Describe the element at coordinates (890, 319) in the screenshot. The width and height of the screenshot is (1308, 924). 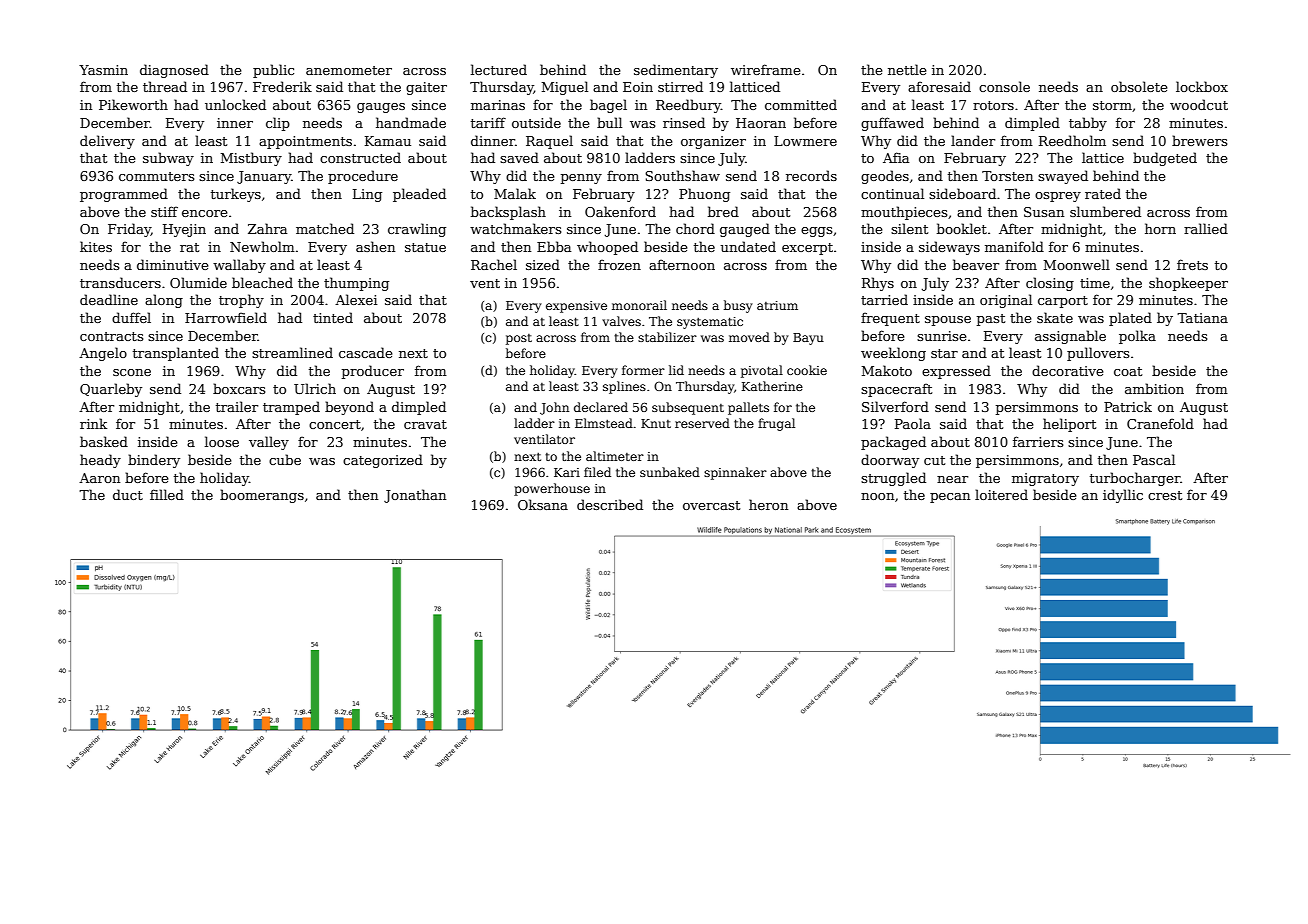
I see `frequent` at that location.
